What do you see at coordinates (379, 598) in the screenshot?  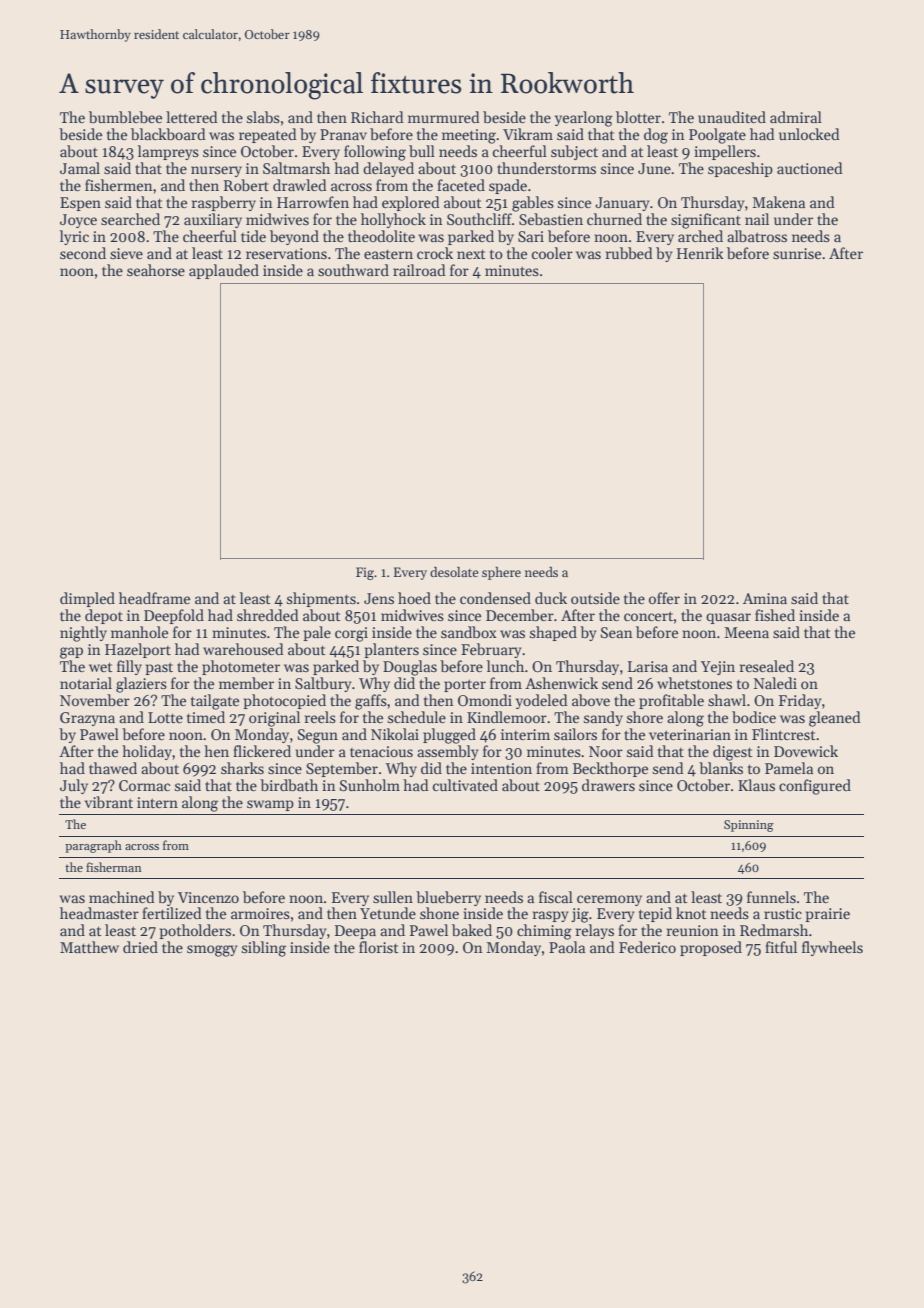 I see `Jens` at bounding box center [379, 598].
